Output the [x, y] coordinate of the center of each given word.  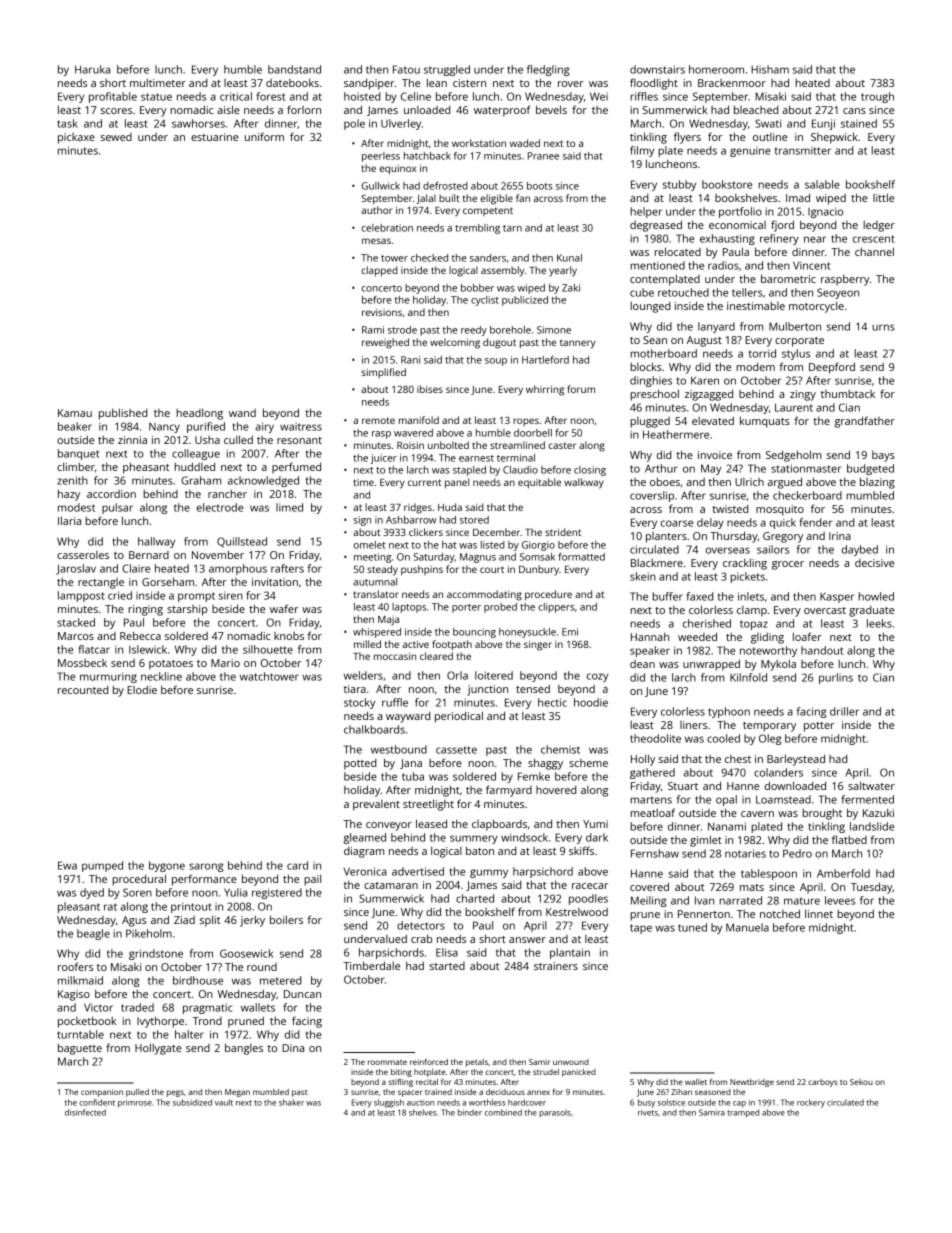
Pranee [543, 156]
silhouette [268, 649]
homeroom [716, 69]
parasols [555, 1113]
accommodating [484, 595]
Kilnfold [748, 677]
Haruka [92, 69]
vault [224, 1102]
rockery [811, 1103]
